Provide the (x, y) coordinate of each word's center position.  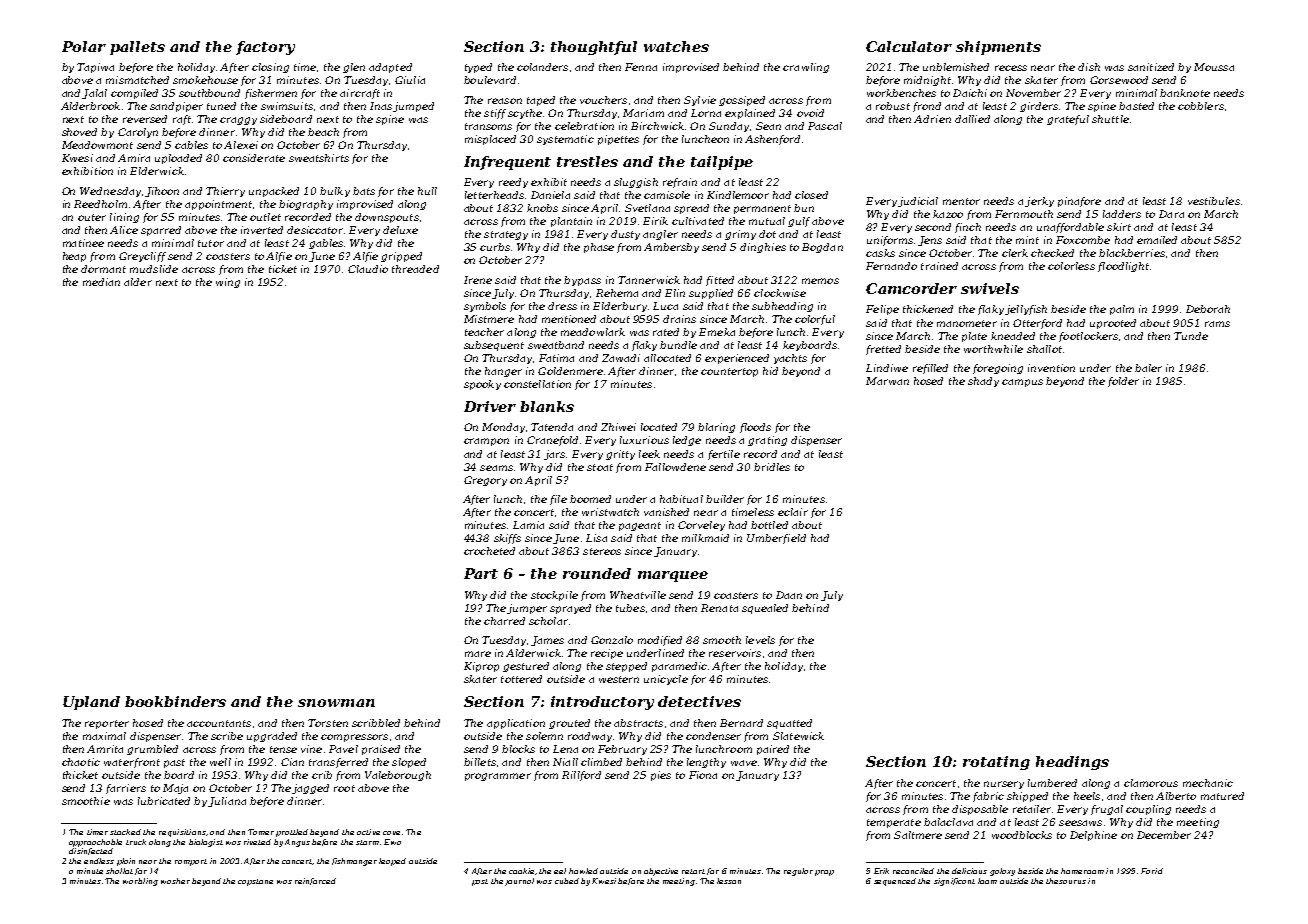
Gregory (485, 481)
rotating (996, 763)
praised (381, 750)
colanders (542, 67)
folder (1123, 382)
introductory (602, 703)
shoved (79, 132)
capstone (255, 882)
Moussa (1214, 67)
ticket (283, 269)
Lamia (528, 525)
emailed (1157, 240)
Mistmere (489, 319)
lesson (729, 881)
